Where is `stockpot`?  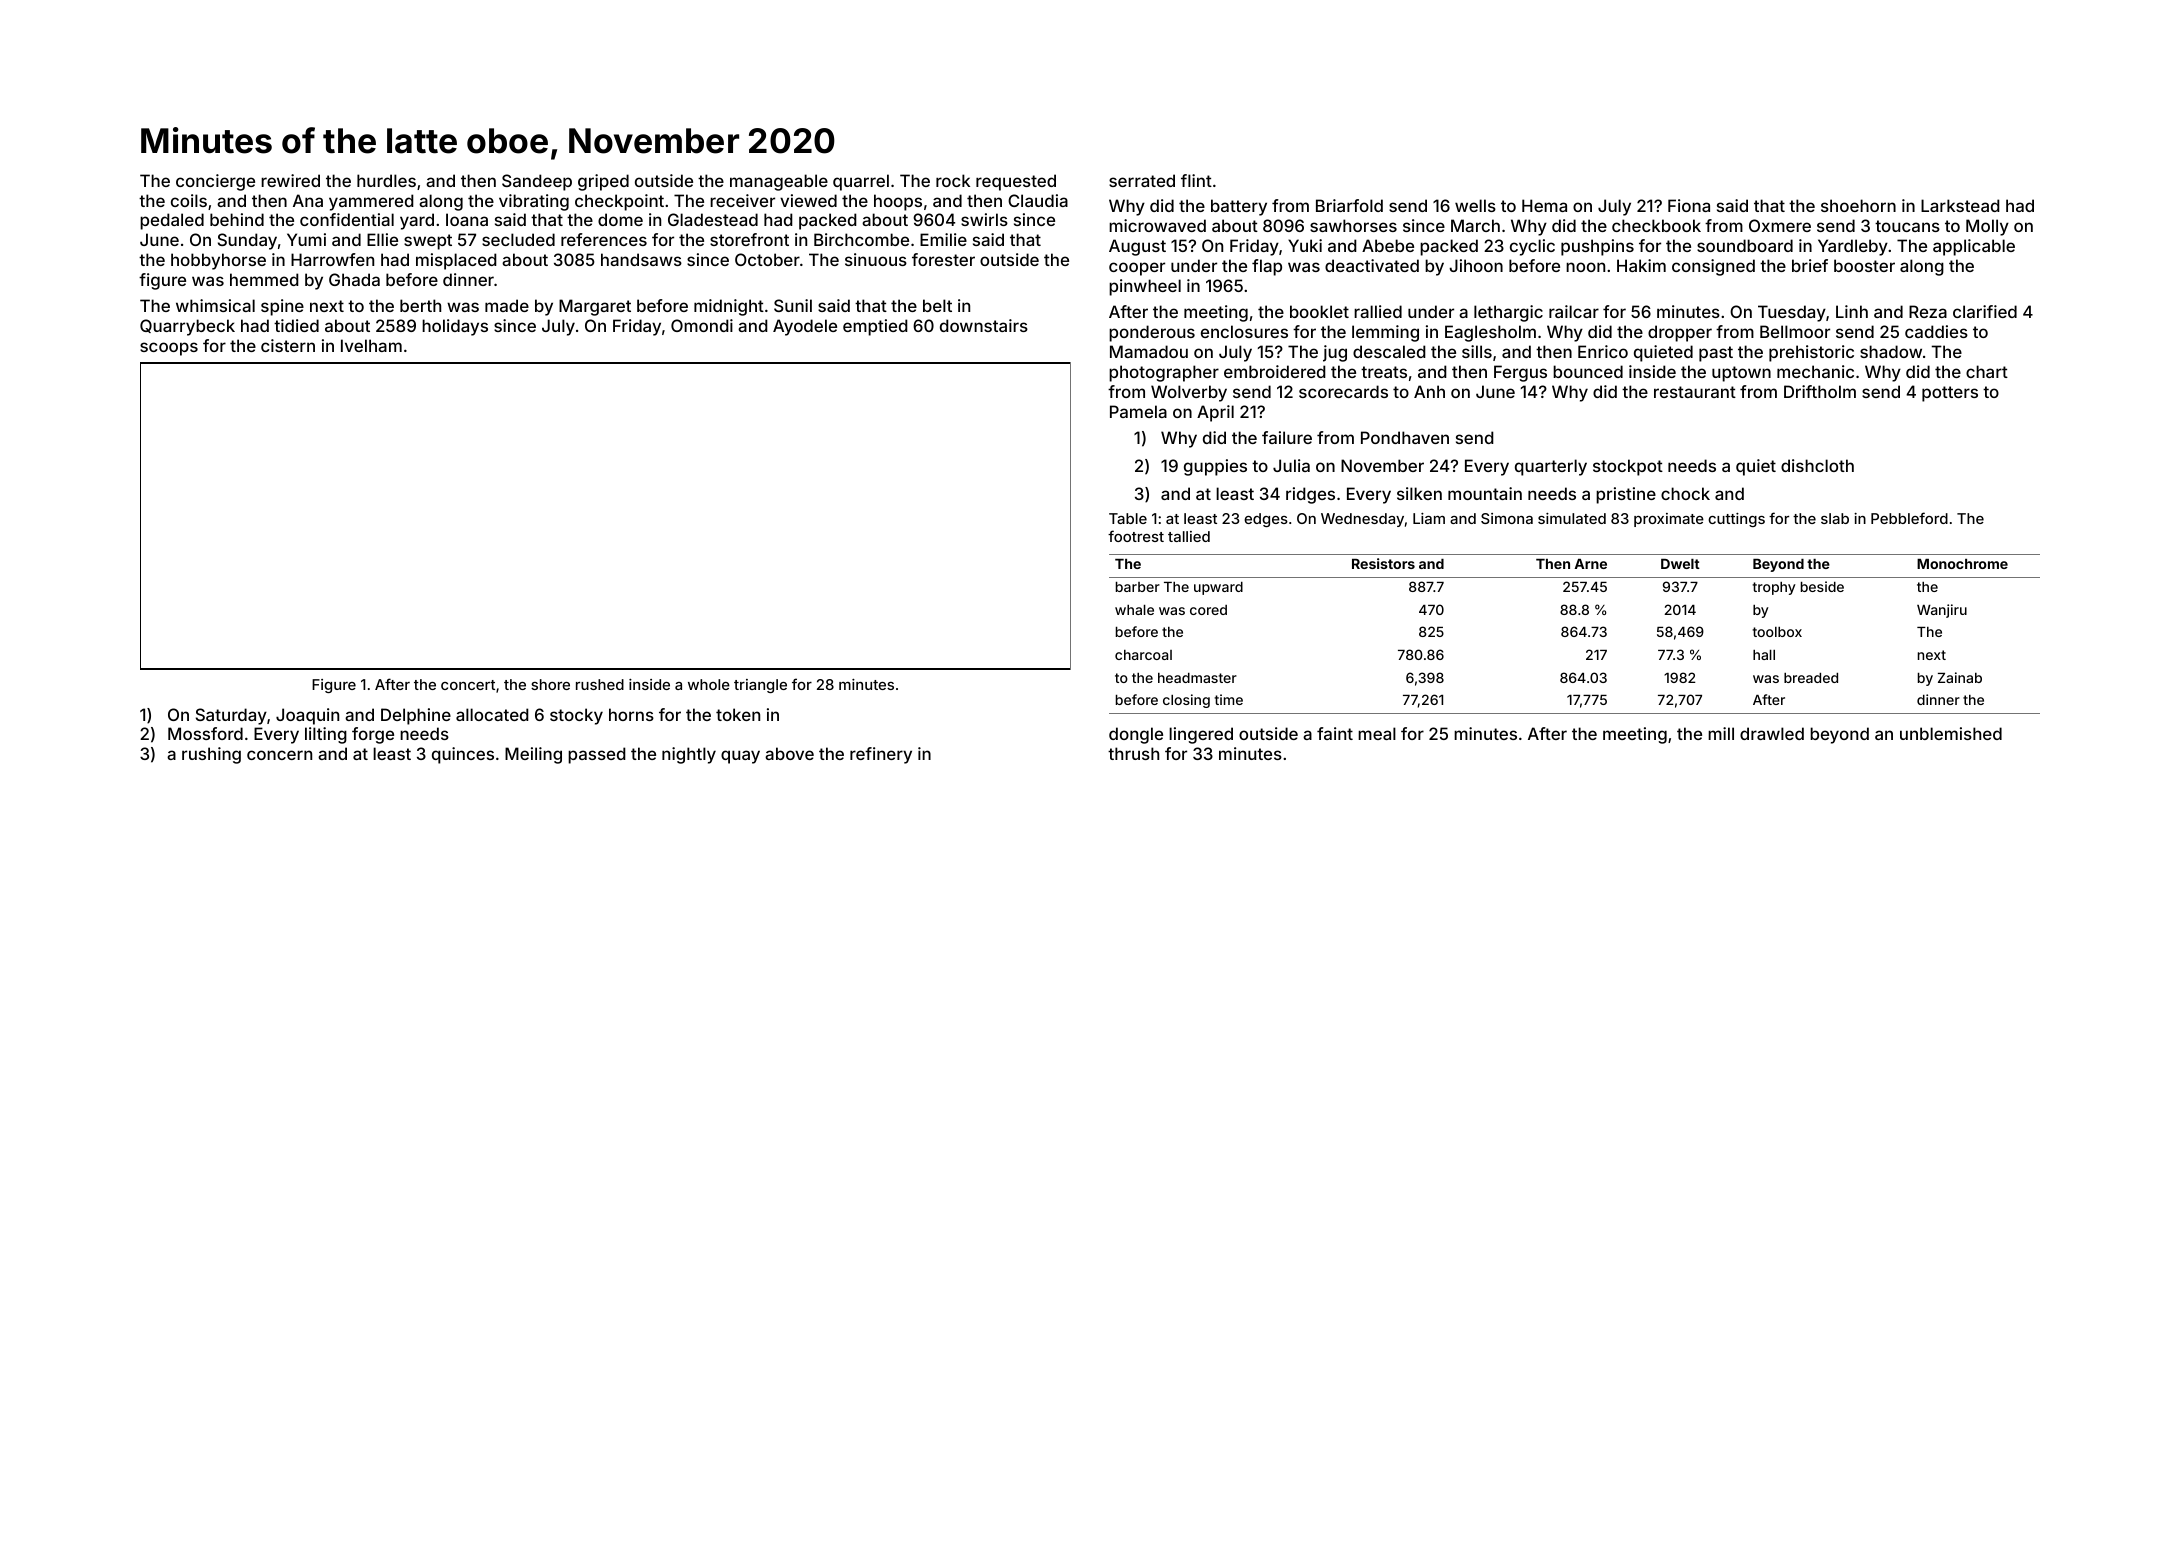 stockpot is located at coordinates (1628, 467).
